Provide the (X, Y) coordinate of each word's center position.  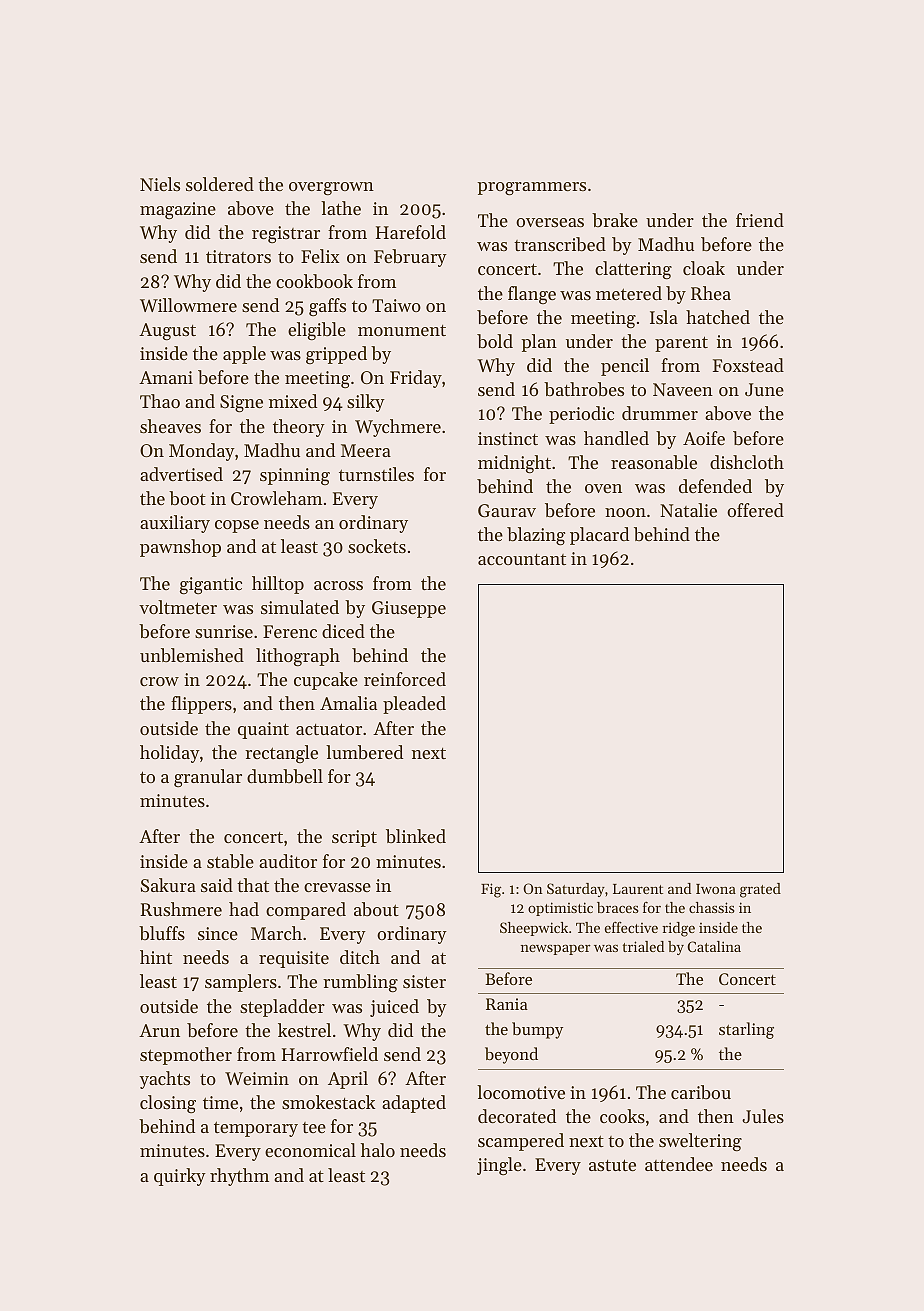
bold (495, 341)
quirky (180, 1177)
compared (306, 911)
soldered (220, 184)
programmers (531, 188)
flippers (201, 705)
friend (760, 220)
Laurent (638, 889)
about (376, 909)
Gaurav (507, 511)
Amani (166, 377)
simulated (300, 607)
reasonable (654, 462)
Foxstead (748, 365)
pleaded (414, 705)
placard (599, 536)
